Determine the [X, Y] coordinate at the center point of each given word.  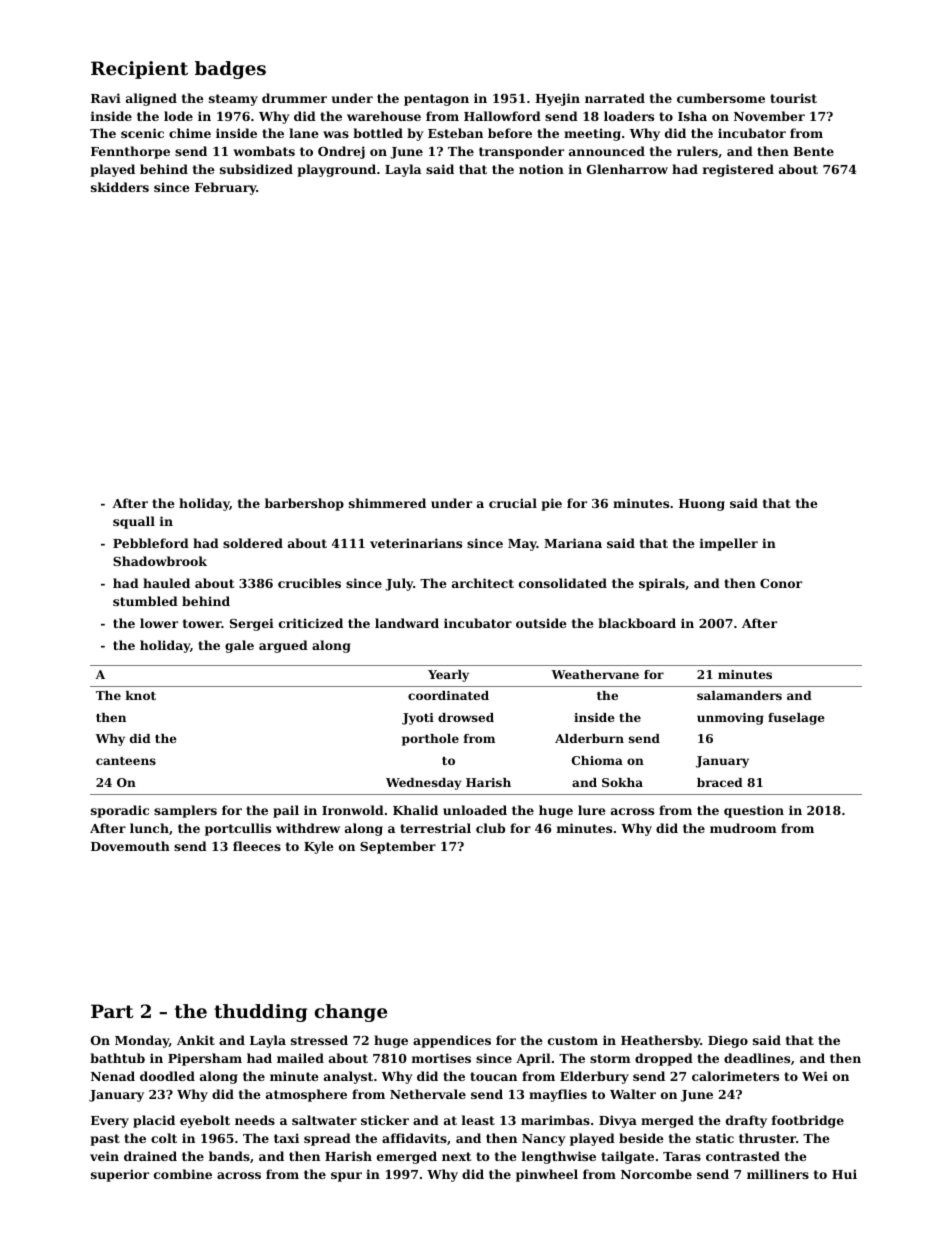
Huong [702, 505]
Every [110, 1122]
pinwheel [547, 1175]
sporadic [120, 811]
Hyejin [557, 99]
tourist [793, 98]
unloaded [475, 810]
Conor [781, 583]
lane [304, 133]
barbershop [304, 504]
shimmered [387, 503]
